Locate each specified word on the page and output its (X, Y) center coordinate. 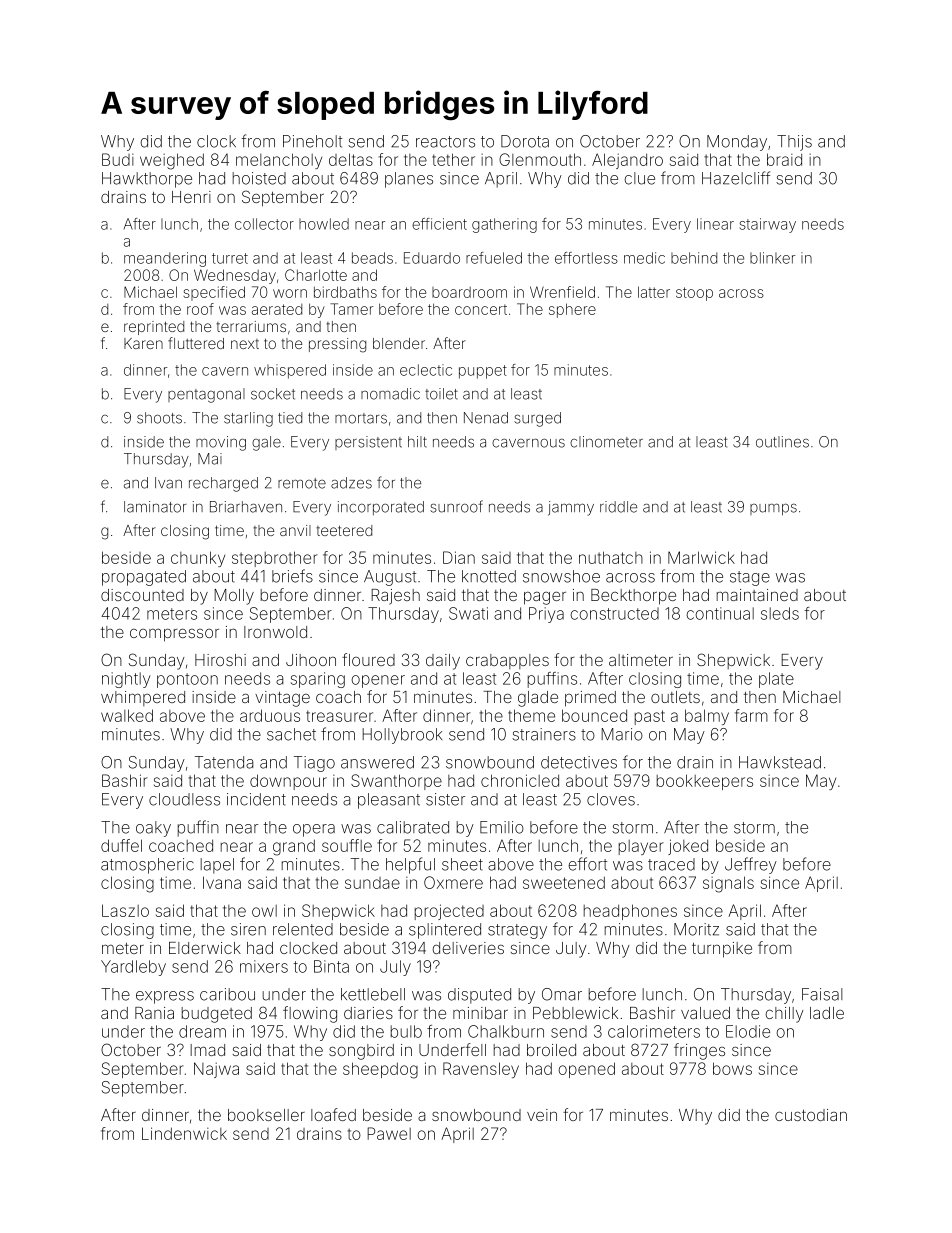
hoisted (259, 178)
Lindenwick (184, 1133)
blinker (772, 258)
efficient (439, 224)
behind (694, 258)
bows (732, 1068)
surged (537, 419)
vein (542, 1115)
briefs (292, 576)
